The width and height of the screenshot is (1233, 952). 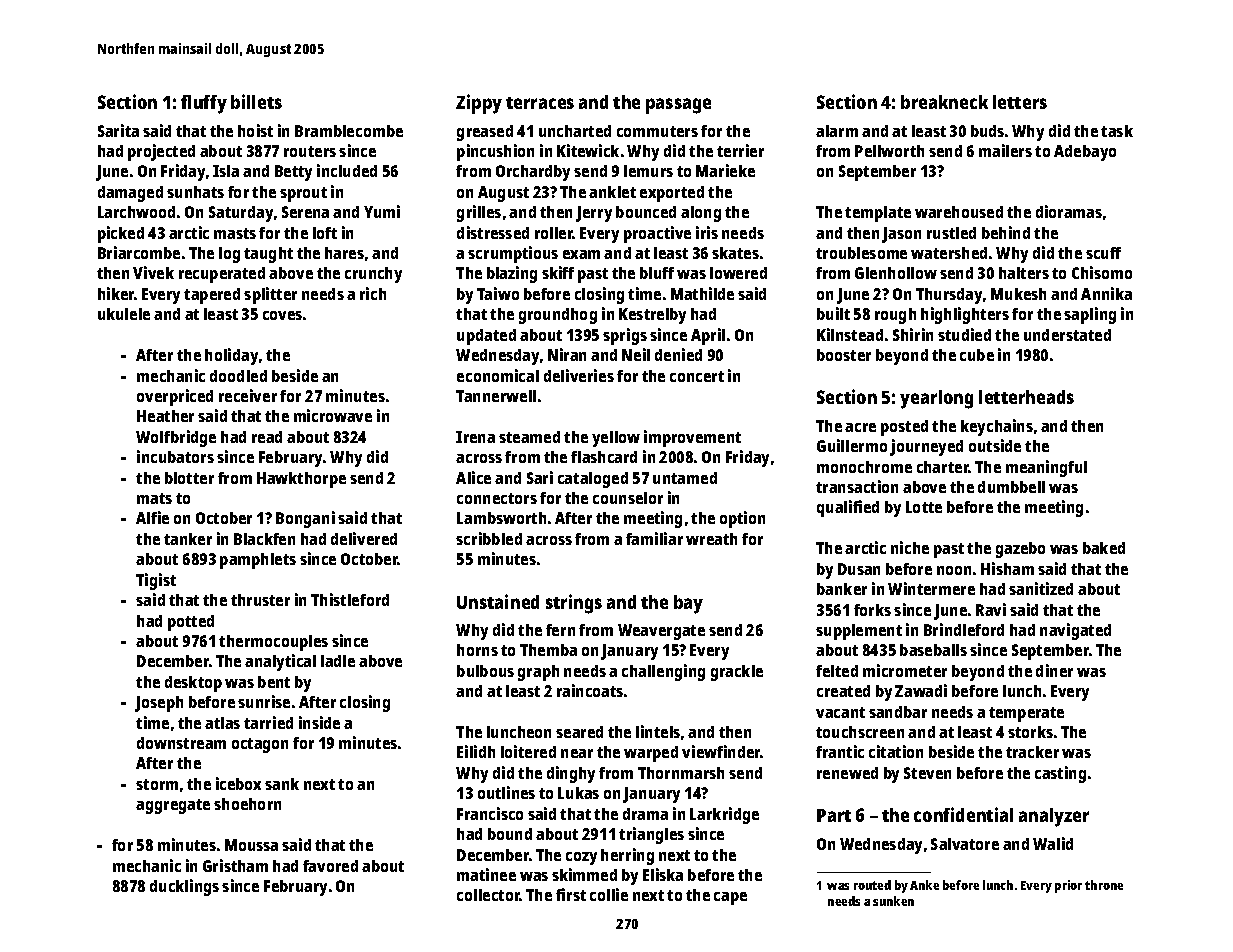 I want to click on first, so click(x=571, y=894).
